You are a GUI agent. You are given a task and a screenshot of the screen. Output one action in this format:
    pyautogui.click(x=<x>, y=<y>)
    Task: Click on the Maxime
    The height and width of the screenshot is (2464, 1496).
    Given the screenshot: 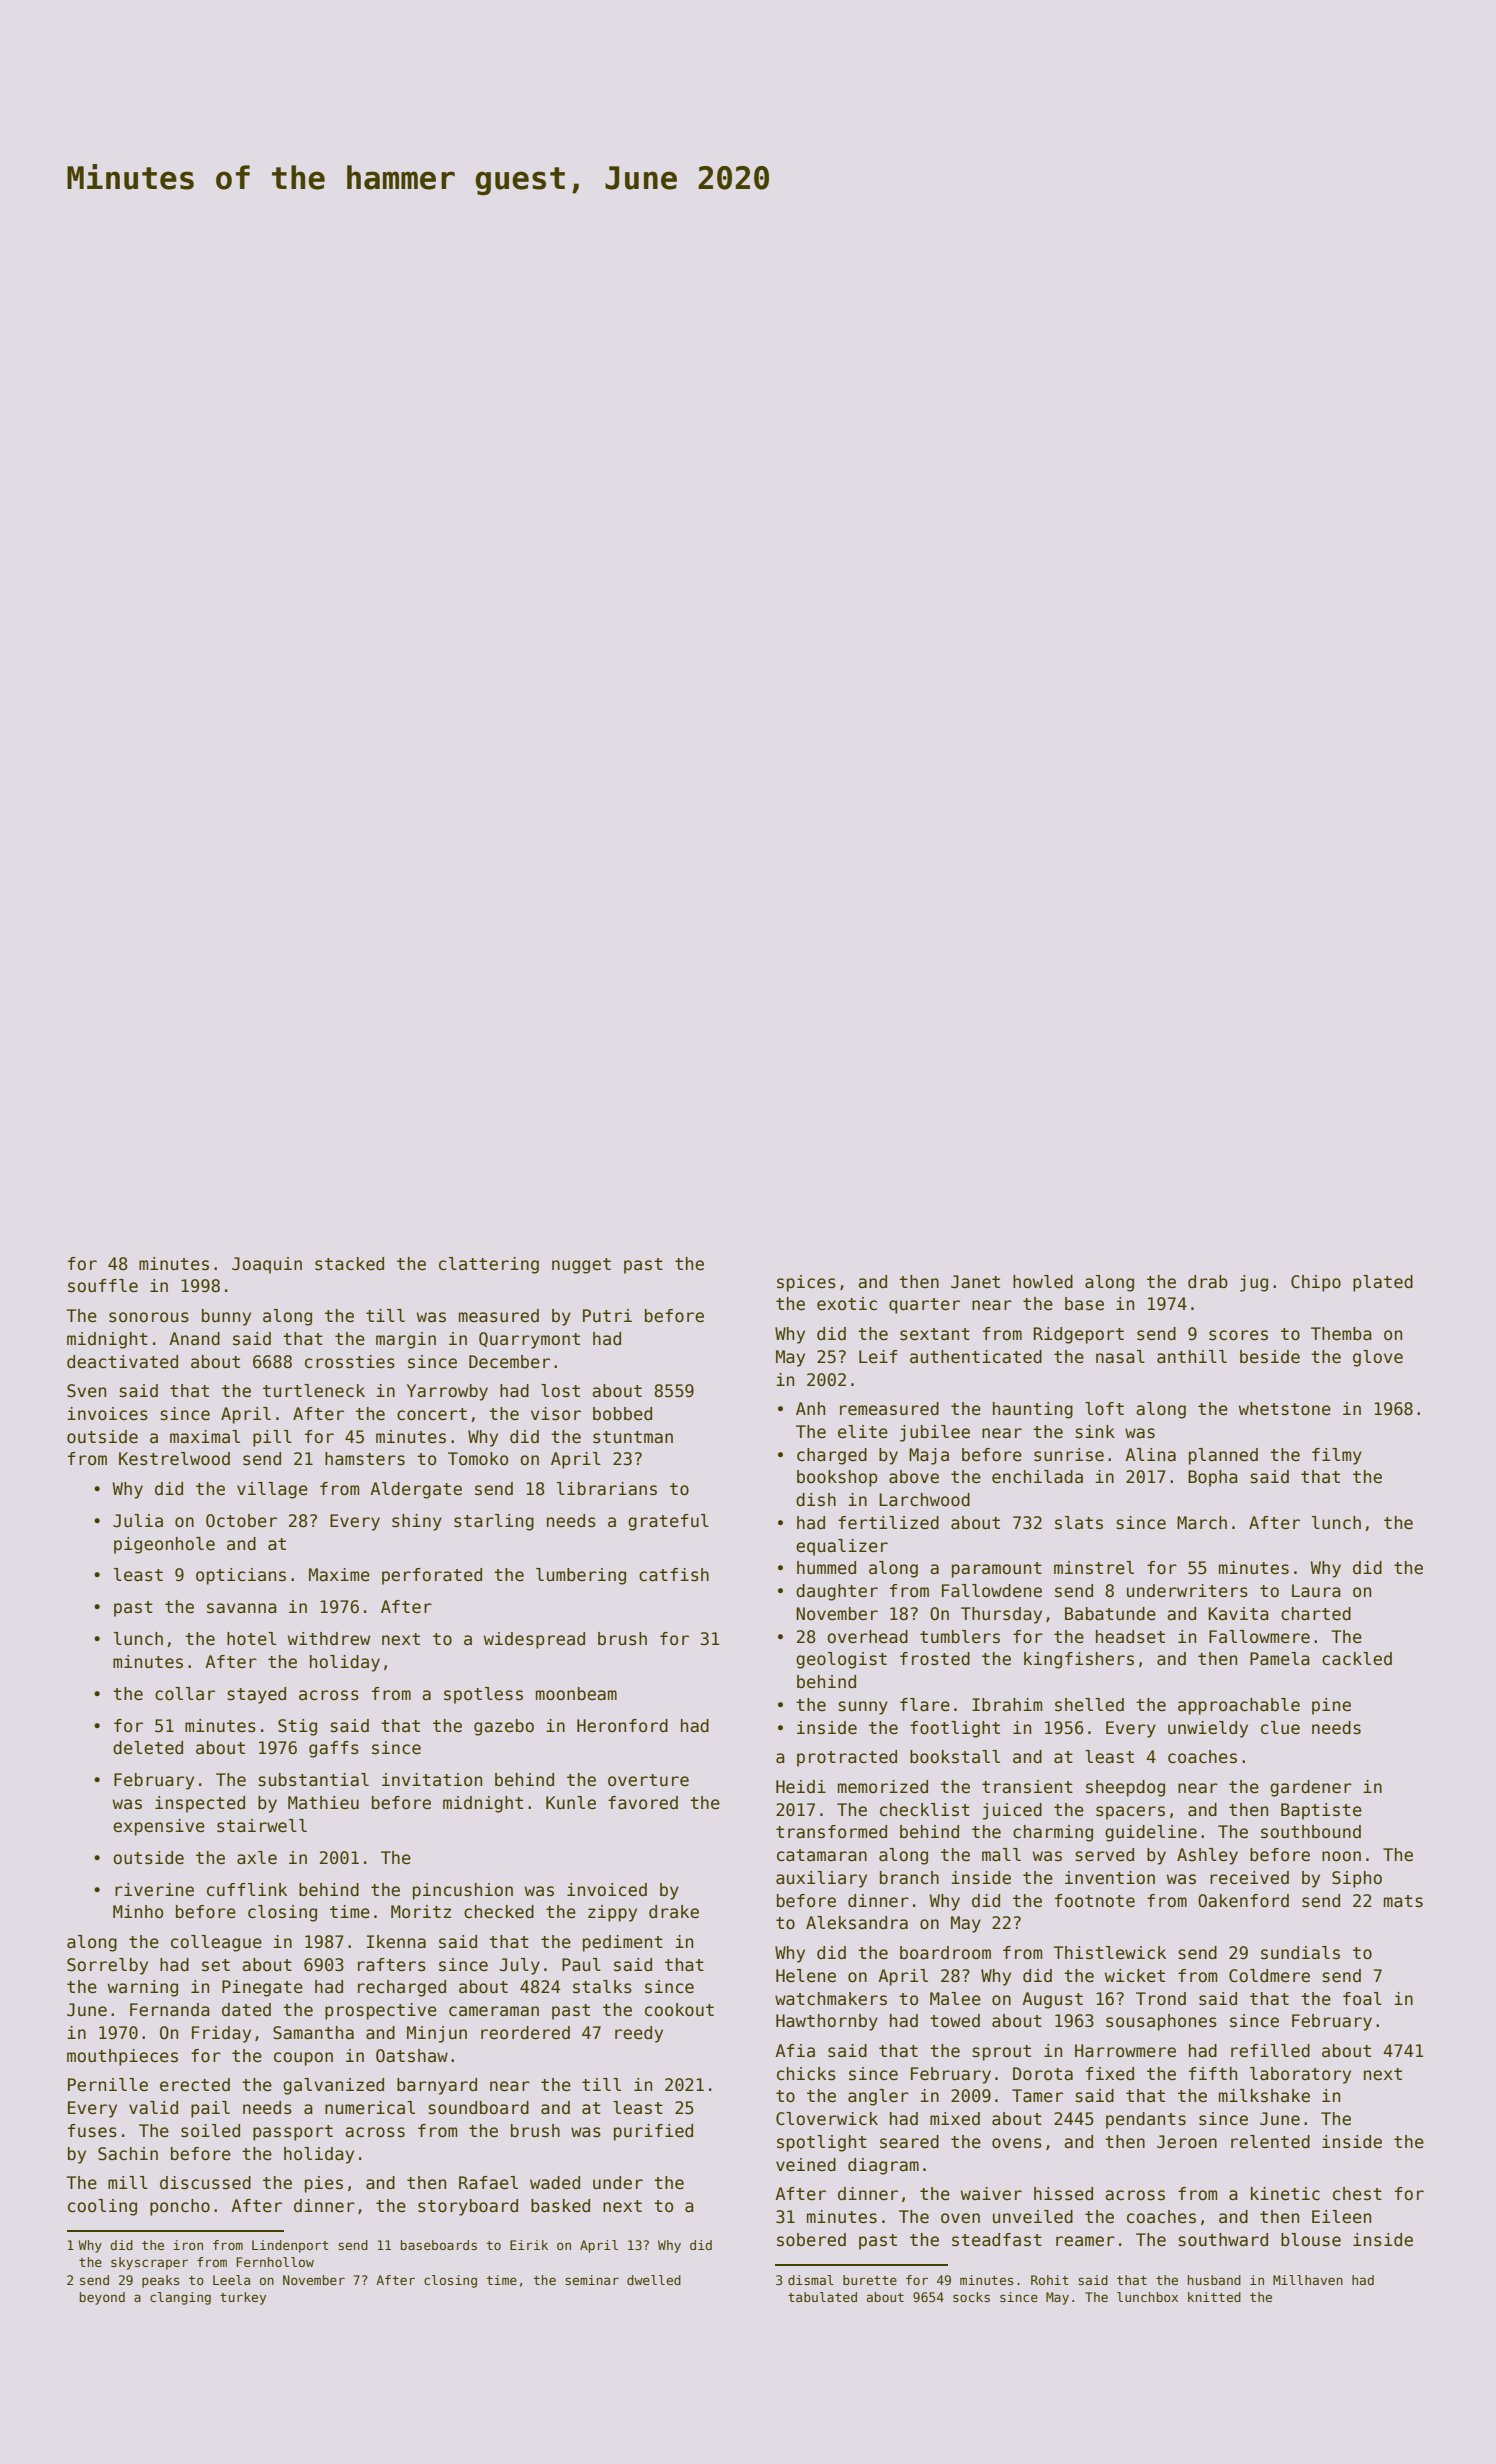 What is the action you would take?
    pyautogui.click(x=339, y=1575)
